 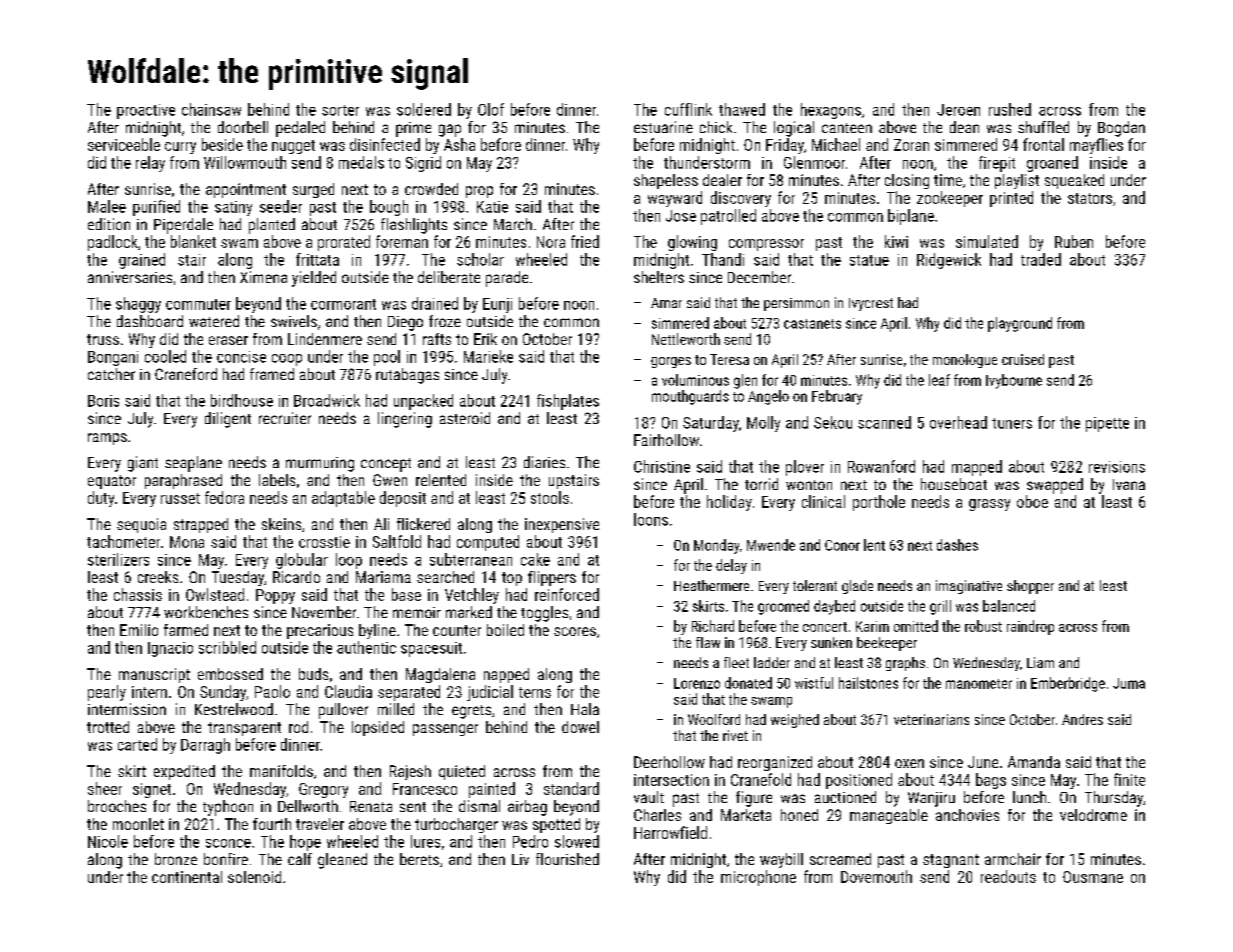 I want to click on shaggy, so click(x=138, y=305).
